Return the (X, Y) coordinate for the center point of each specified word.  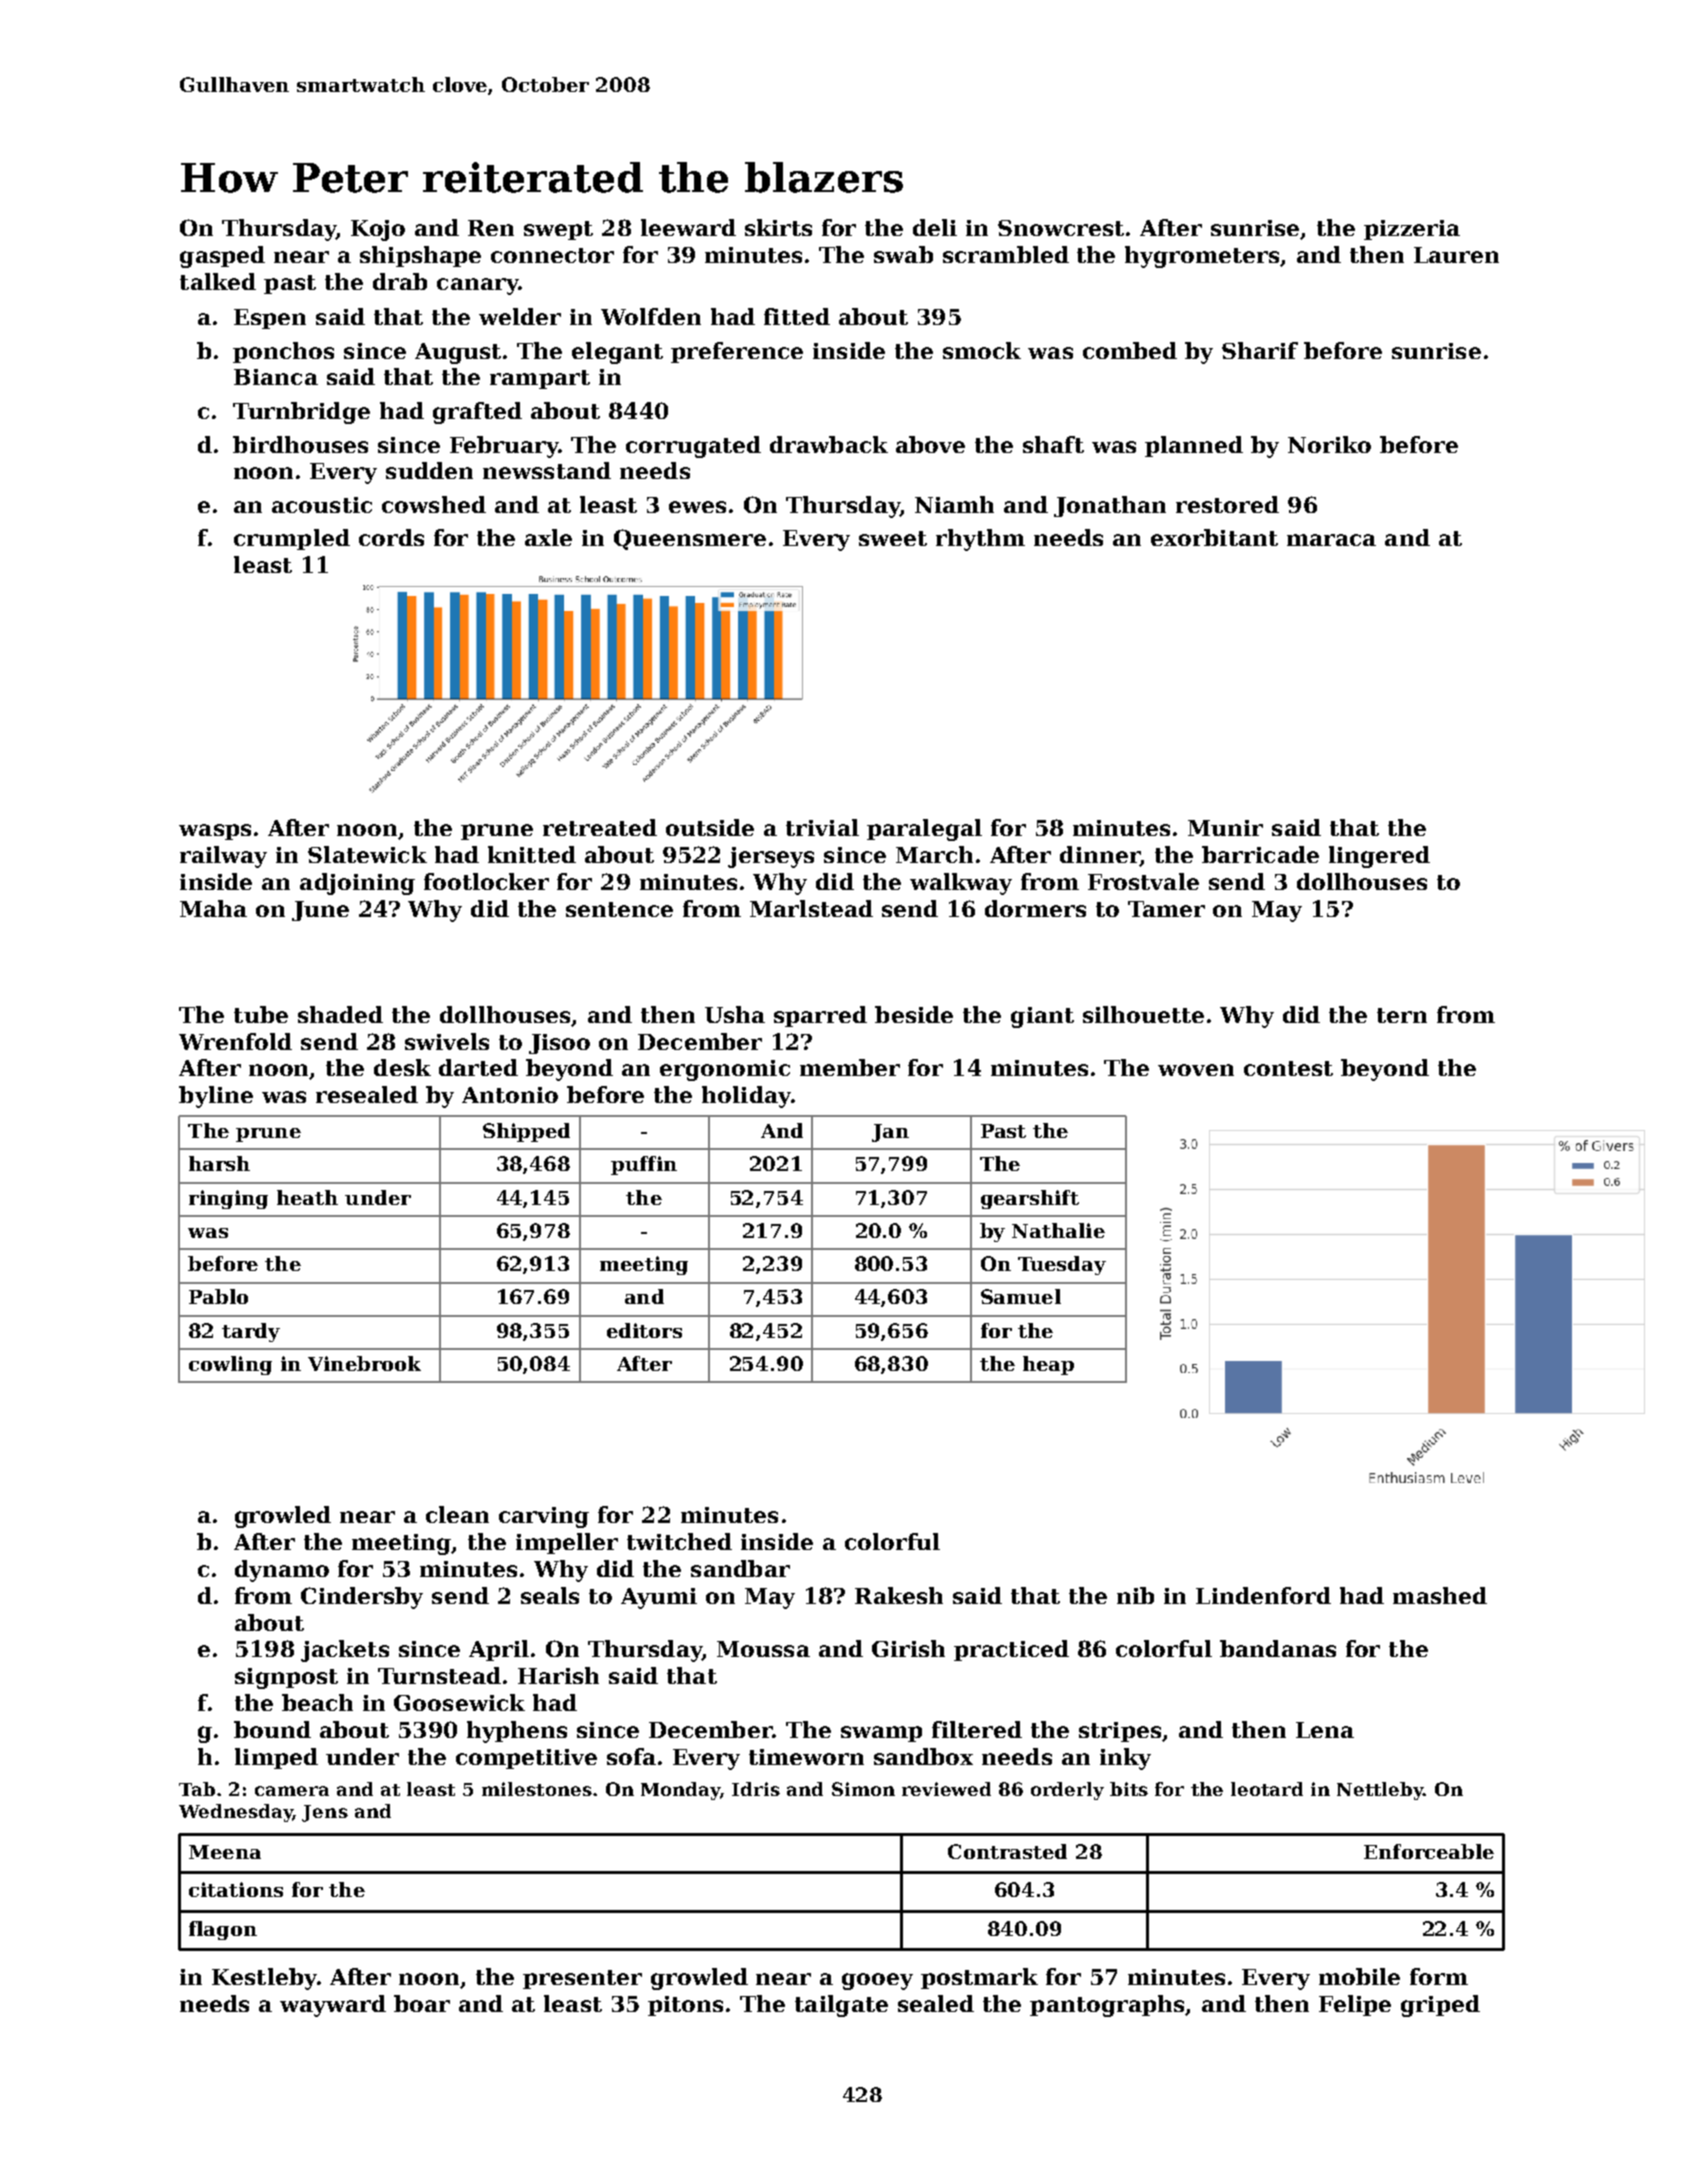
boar (422, 2003)
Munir (1225, 828)
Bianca (276, 377)
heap (1048, 1365)
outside (710, 827)
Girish (908, 1648)
